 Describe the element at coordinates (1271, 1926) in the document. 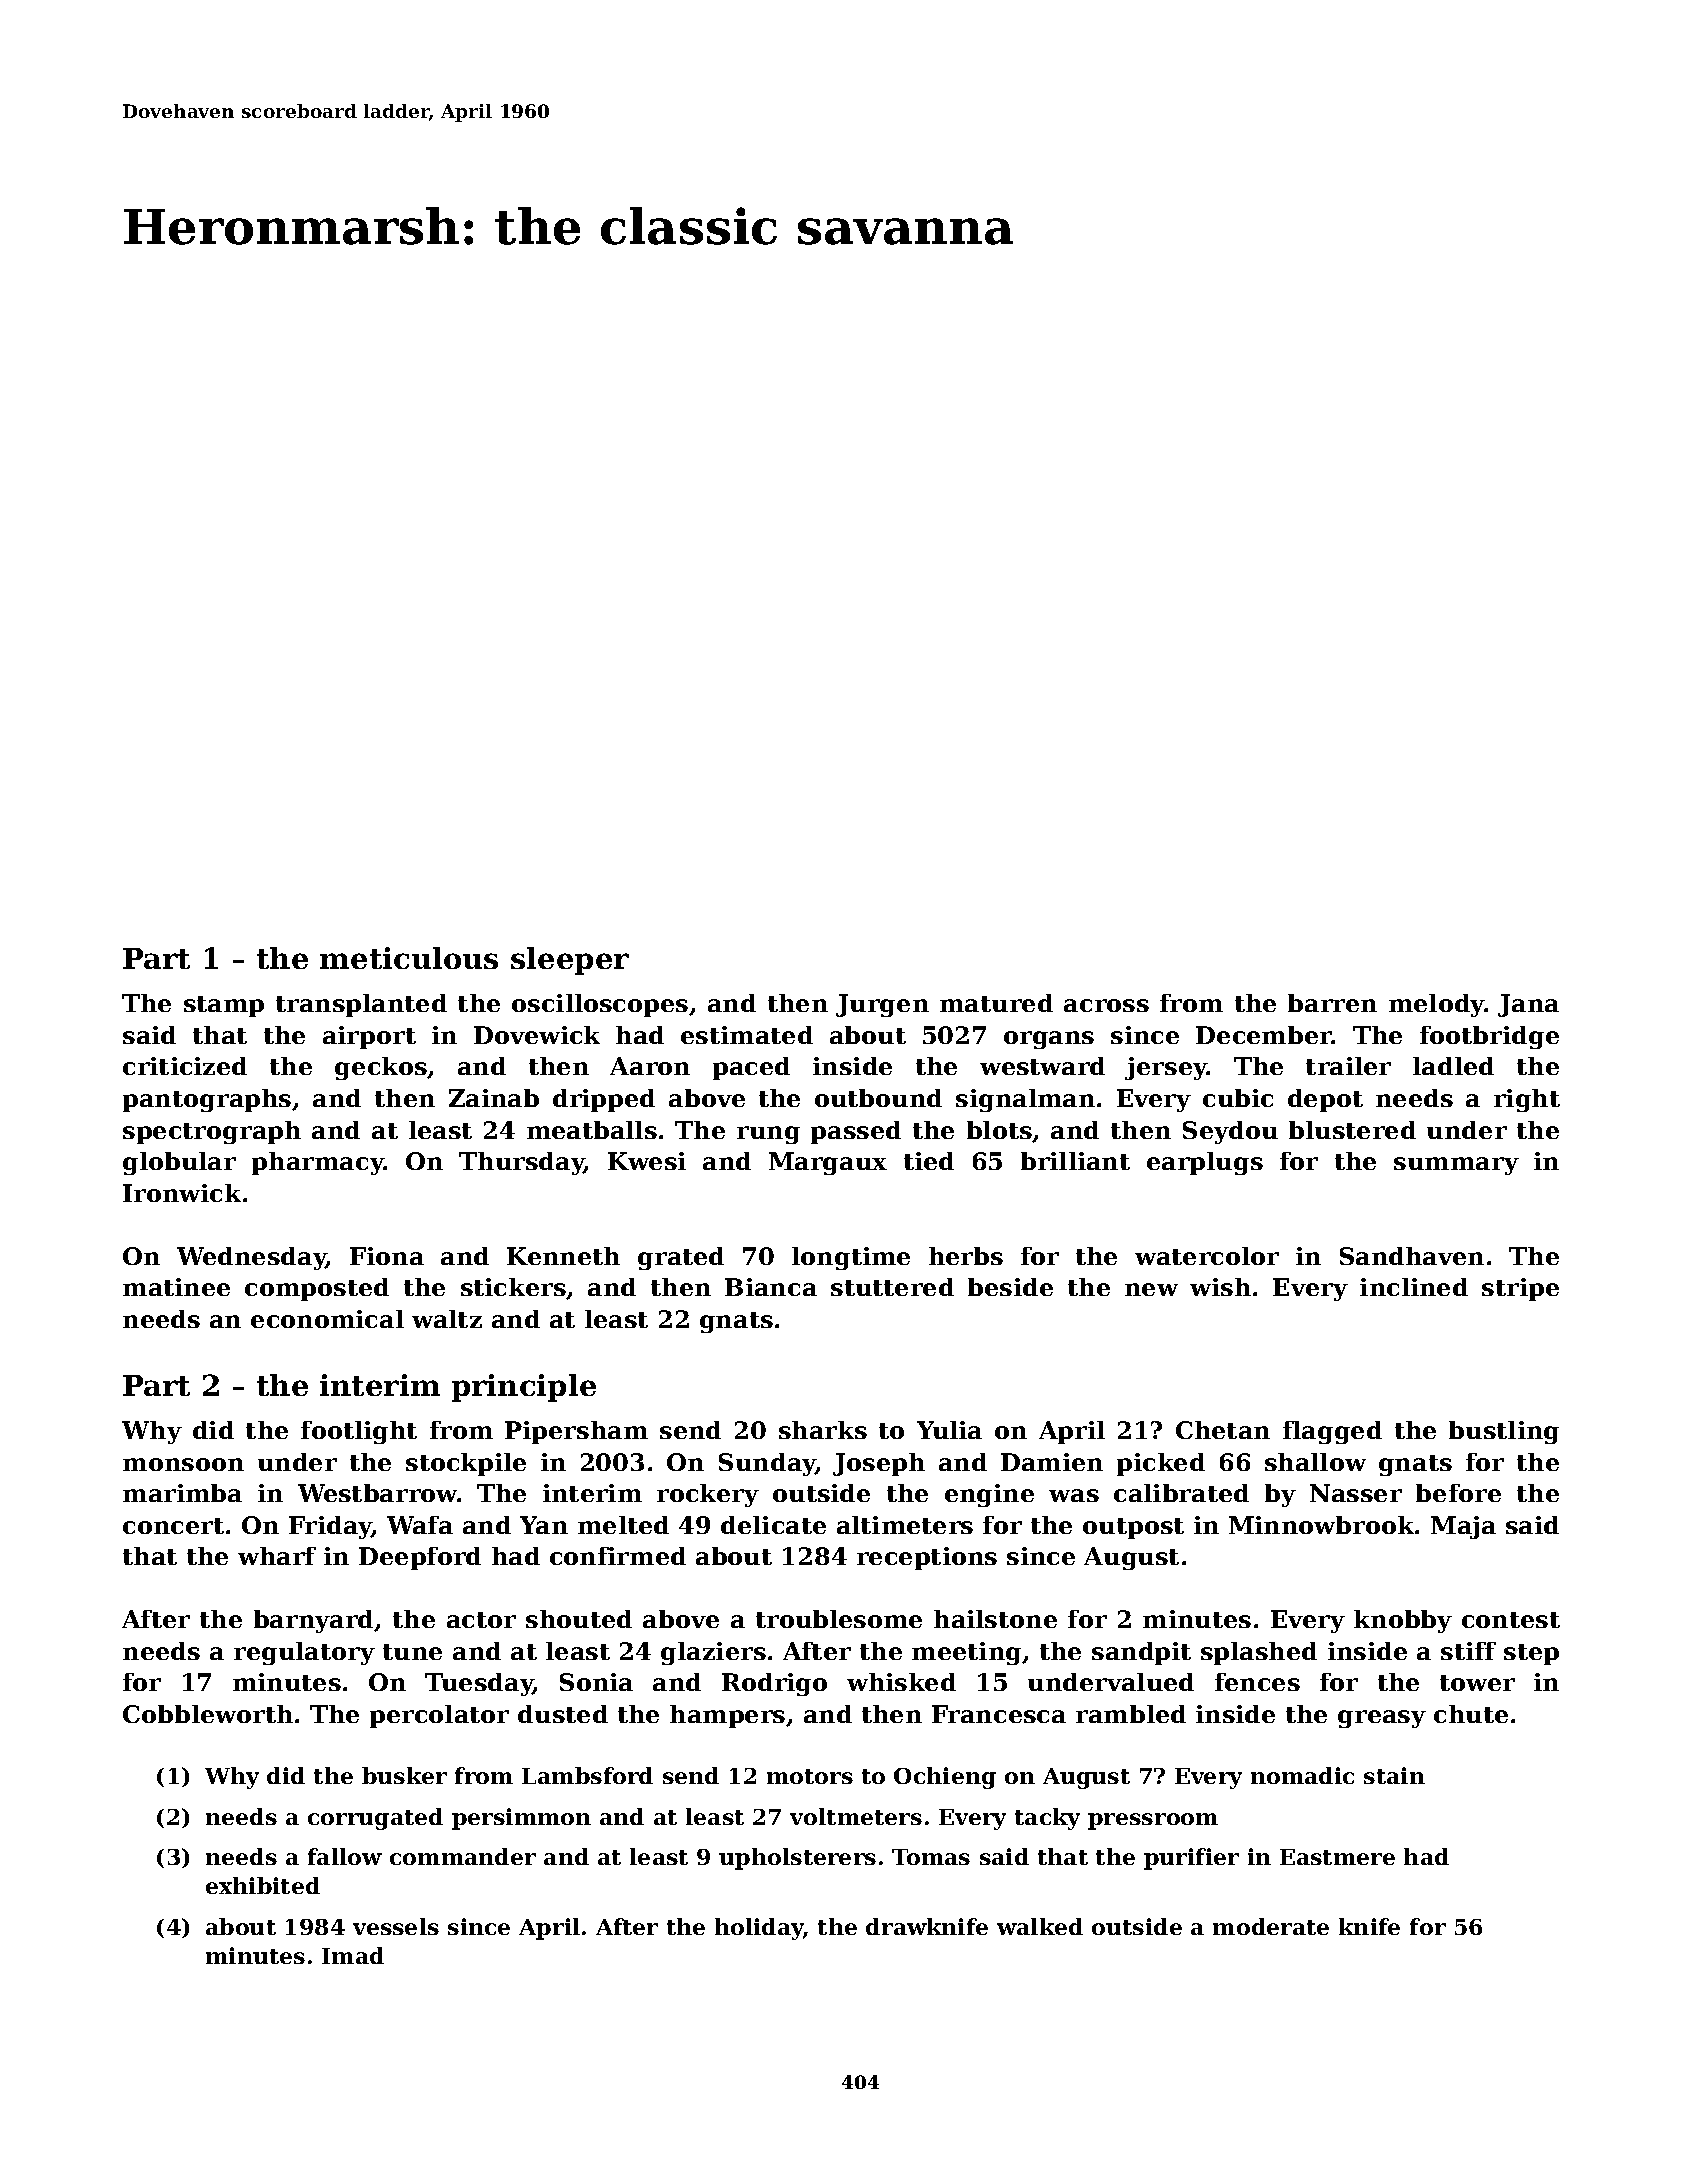

I see `moderate` at that location.
